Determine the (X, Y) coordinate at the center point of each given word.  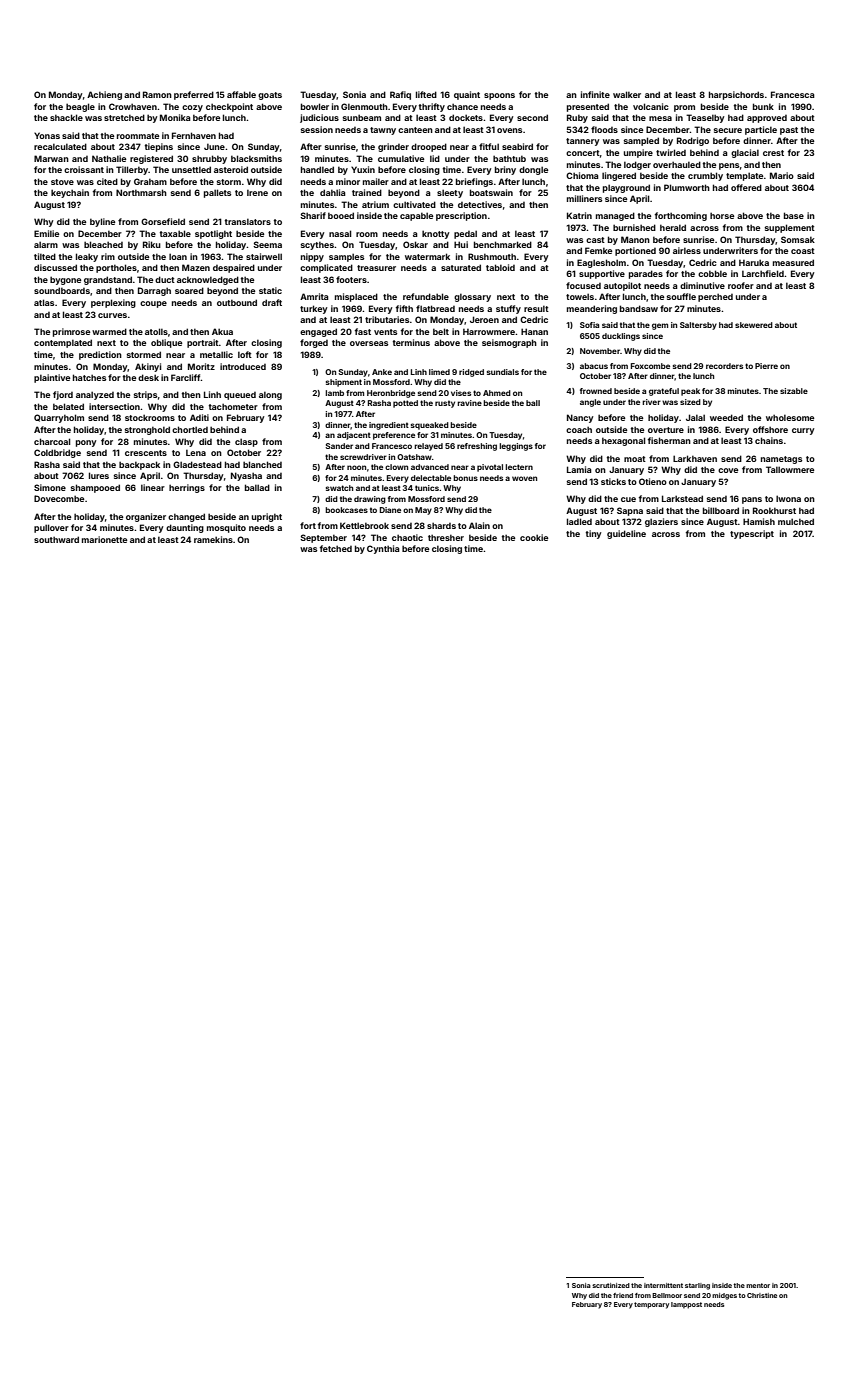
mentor (758, 1285)
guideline (626, 534)
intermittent (663, 1285)
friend (623, 1295)
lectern (519, 467)
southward (56, 539)
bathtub (509, 158)
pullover (51, 528)
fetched (336, 548)
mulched (796, 521)
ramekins (213, 539)
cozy (192, 108)
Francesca (793, 94)
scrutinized (611, 1285)
